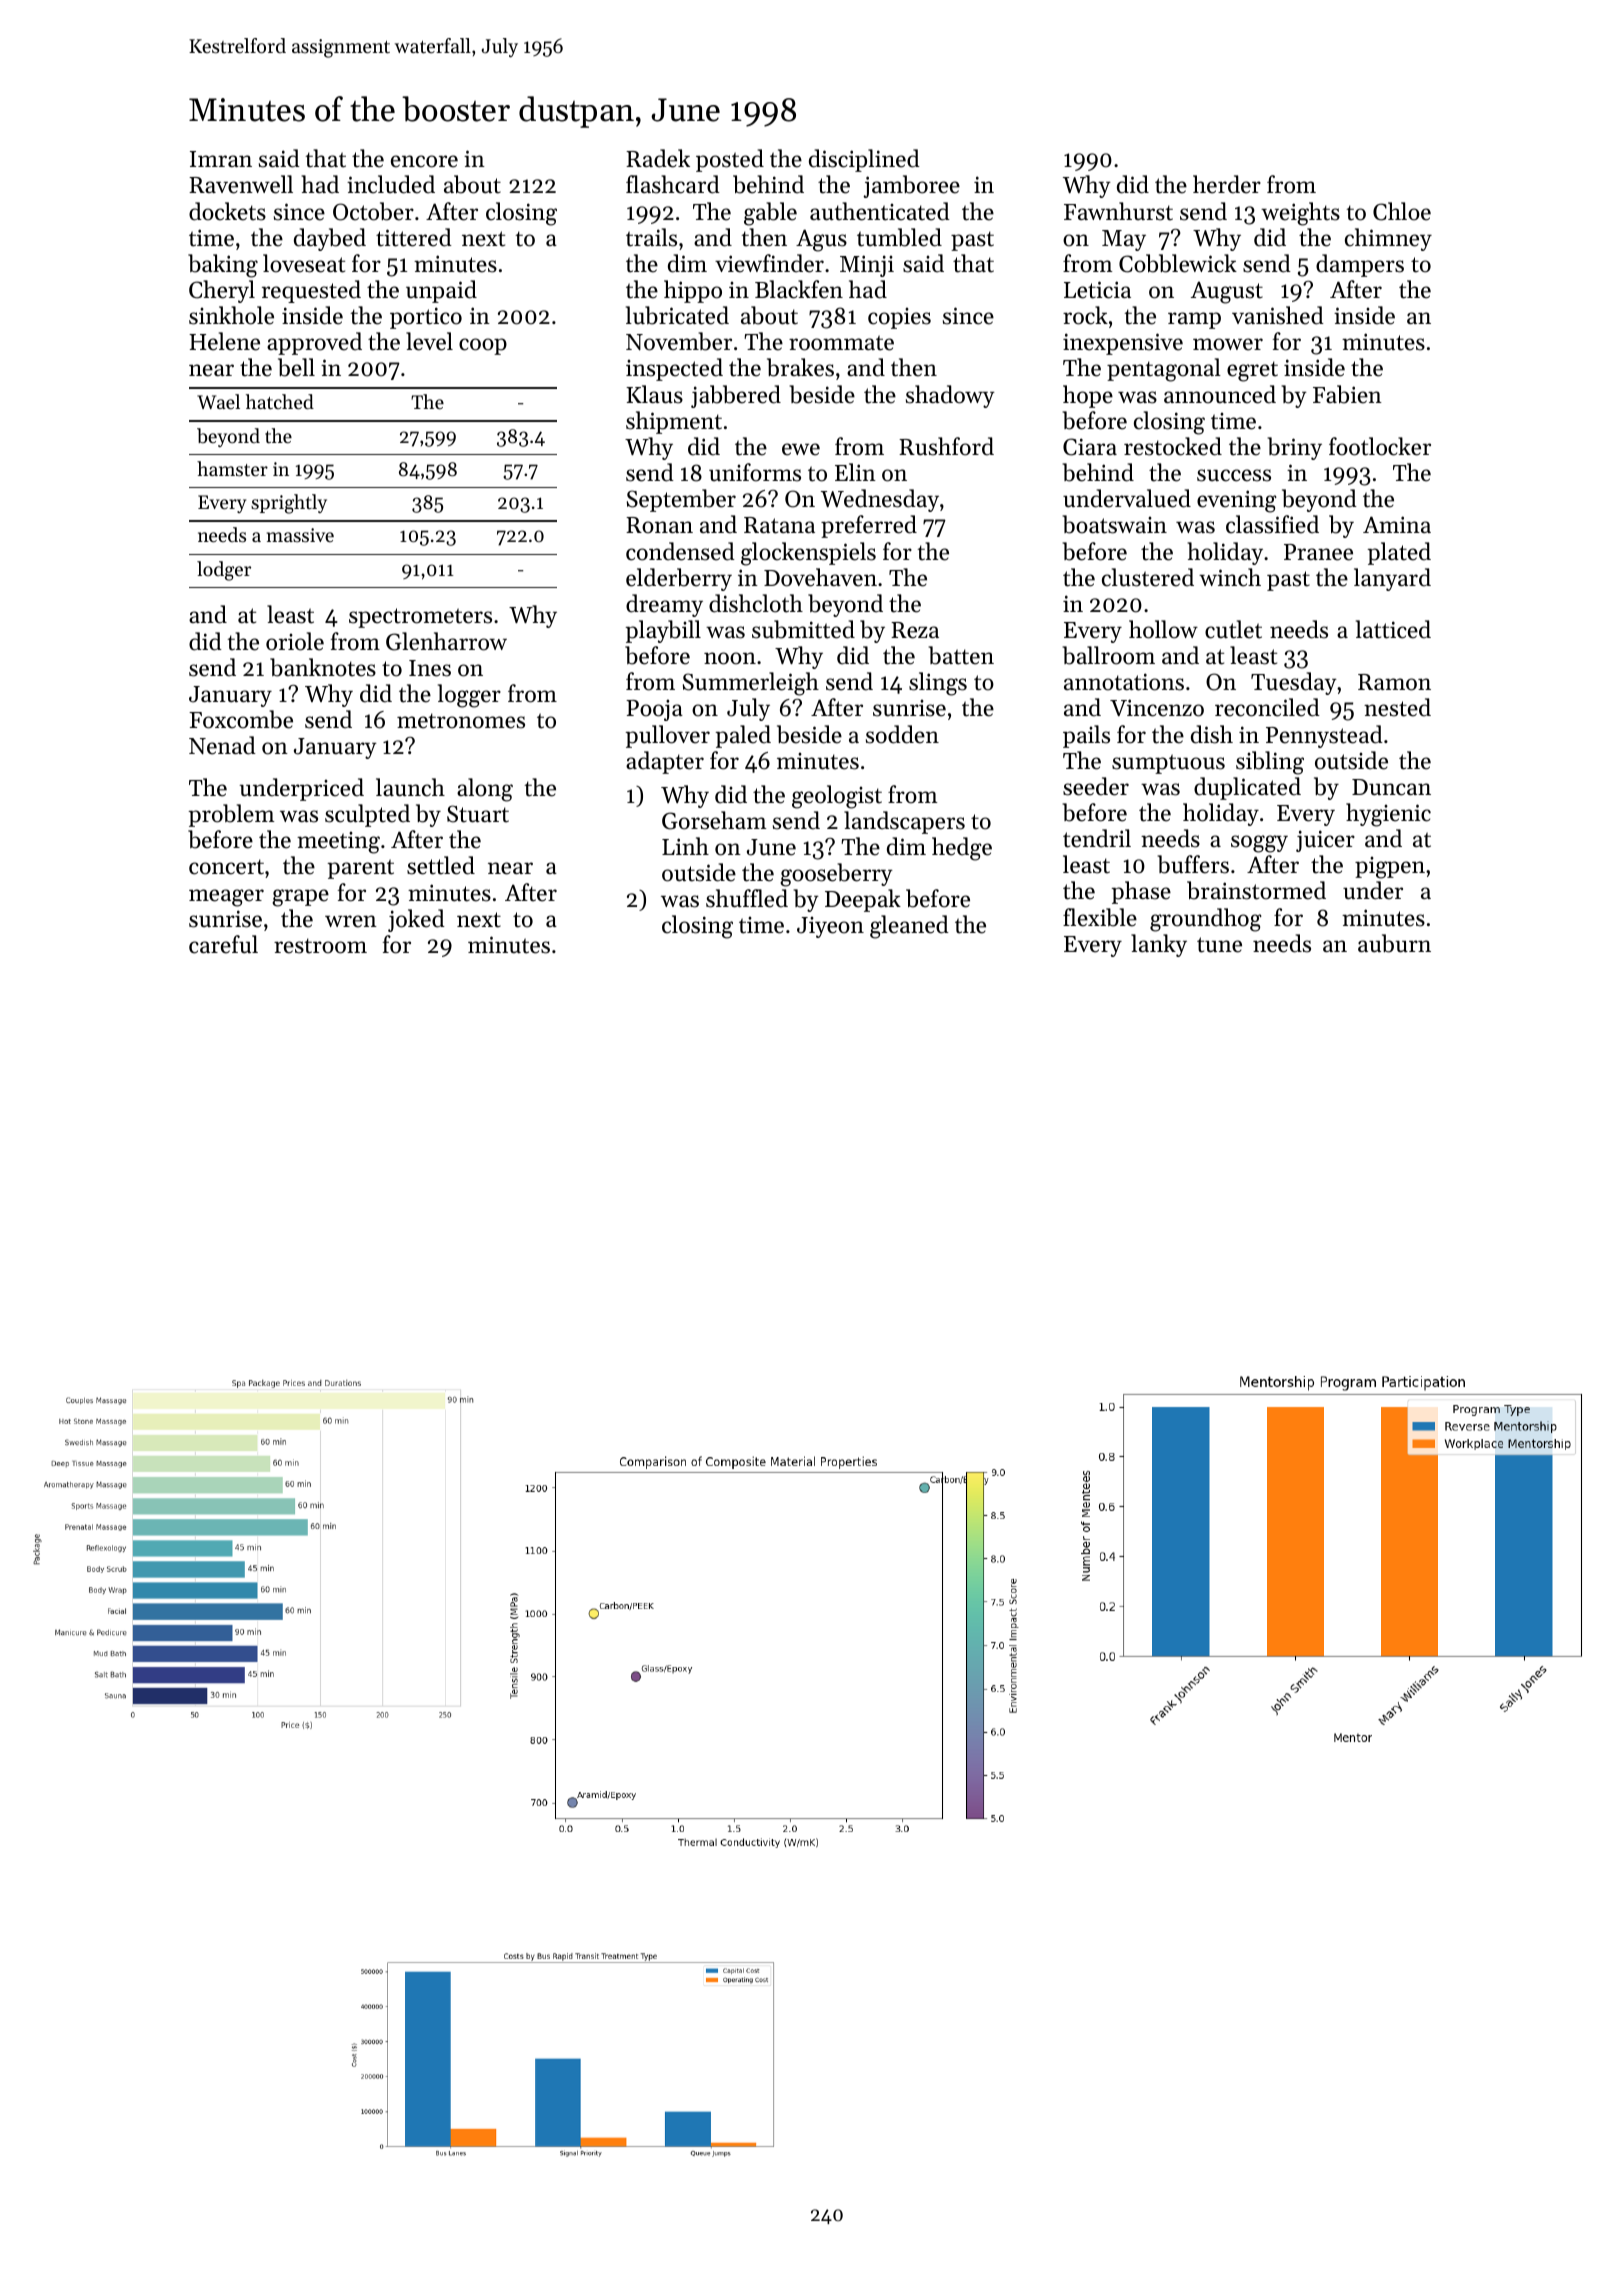 The width and height of the screenshot is (1620, 2292). I want to click on brainstormed, so click(1256, 890).
